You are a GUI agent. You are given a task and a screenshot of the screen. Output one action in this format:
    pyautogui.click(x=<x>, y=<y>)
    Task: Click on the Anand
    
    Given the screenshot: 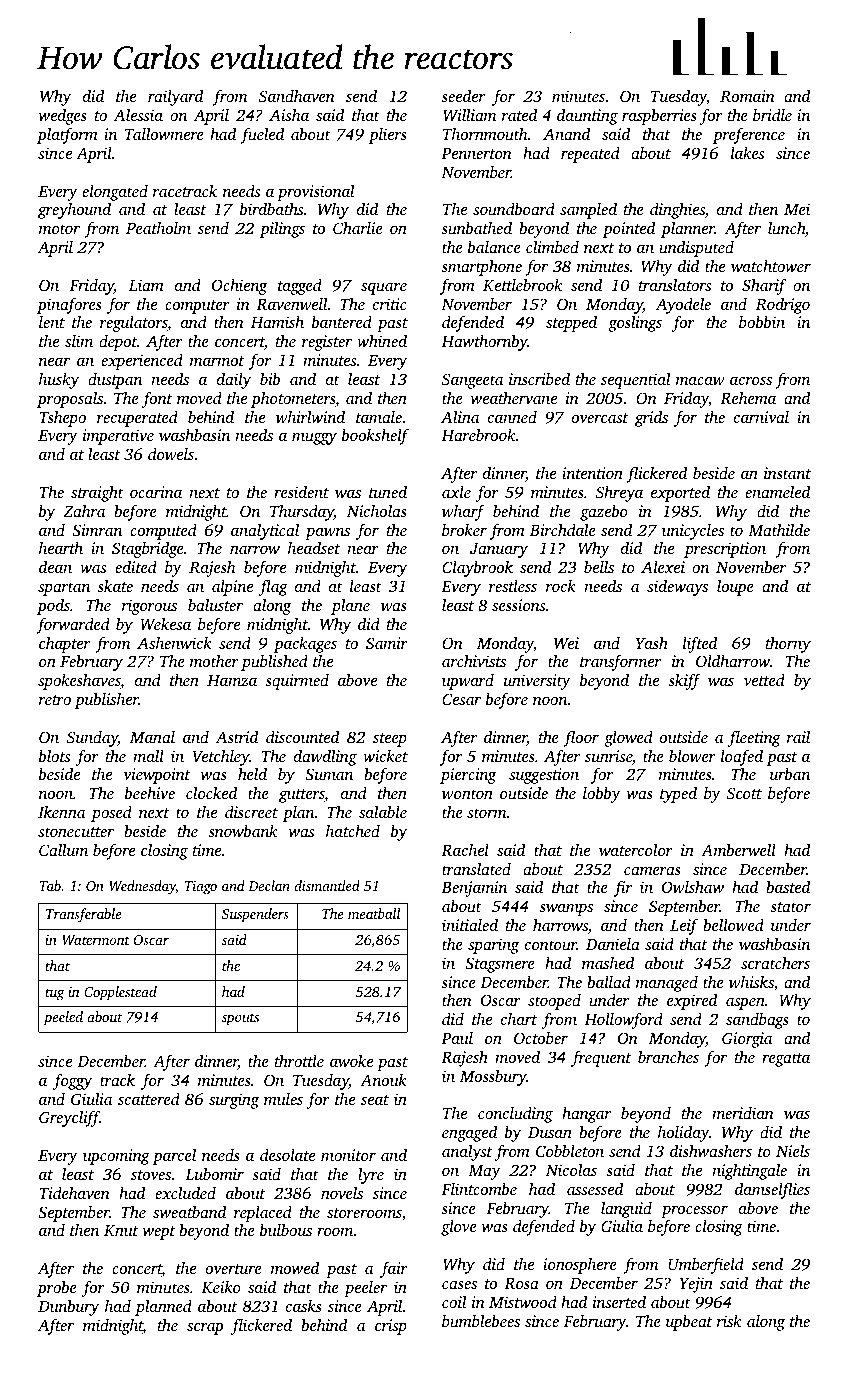 What is the action you would take?
    pyautogui.click(x=566, y=134)
